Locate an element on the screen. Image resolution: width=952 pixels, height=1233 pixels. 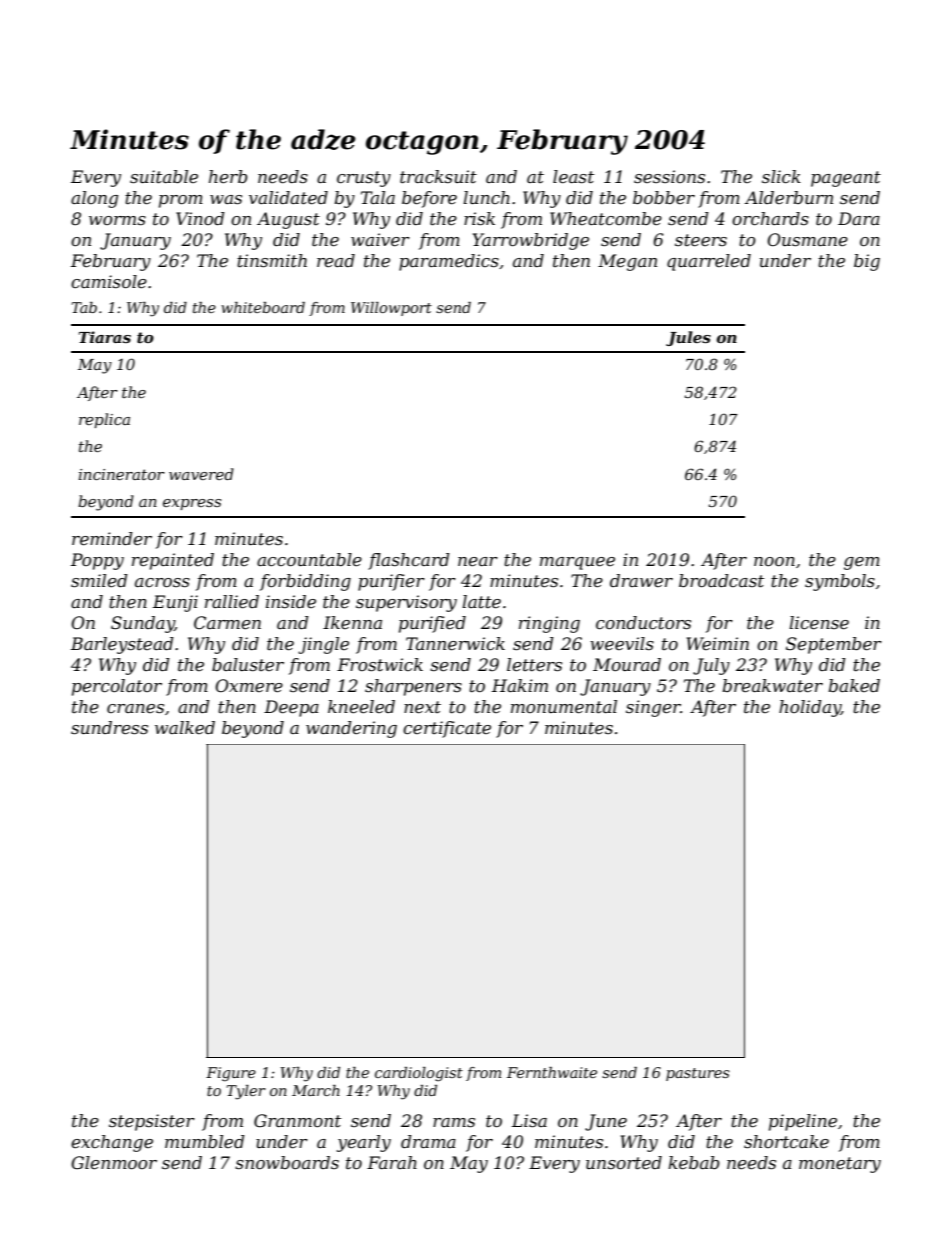
certificate is located at coordinates (447, 729).
